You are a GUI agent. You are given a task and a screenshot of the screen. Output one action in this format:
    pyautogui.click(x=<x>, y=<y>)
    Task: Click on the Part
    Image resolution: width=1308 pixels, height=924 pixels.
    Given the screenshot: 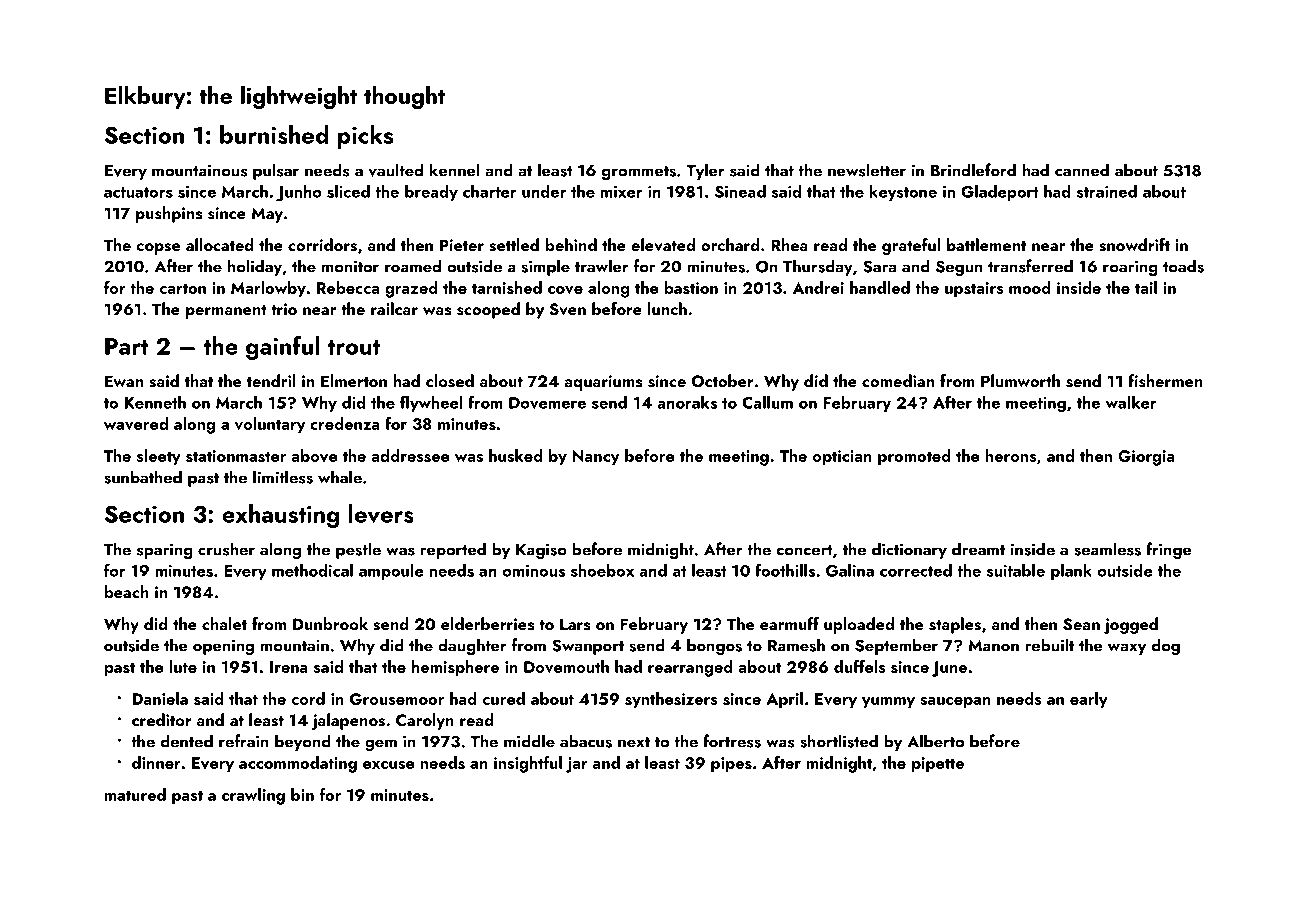 What is the action you would take?
    pyautogui.click(x=127, y=346)
